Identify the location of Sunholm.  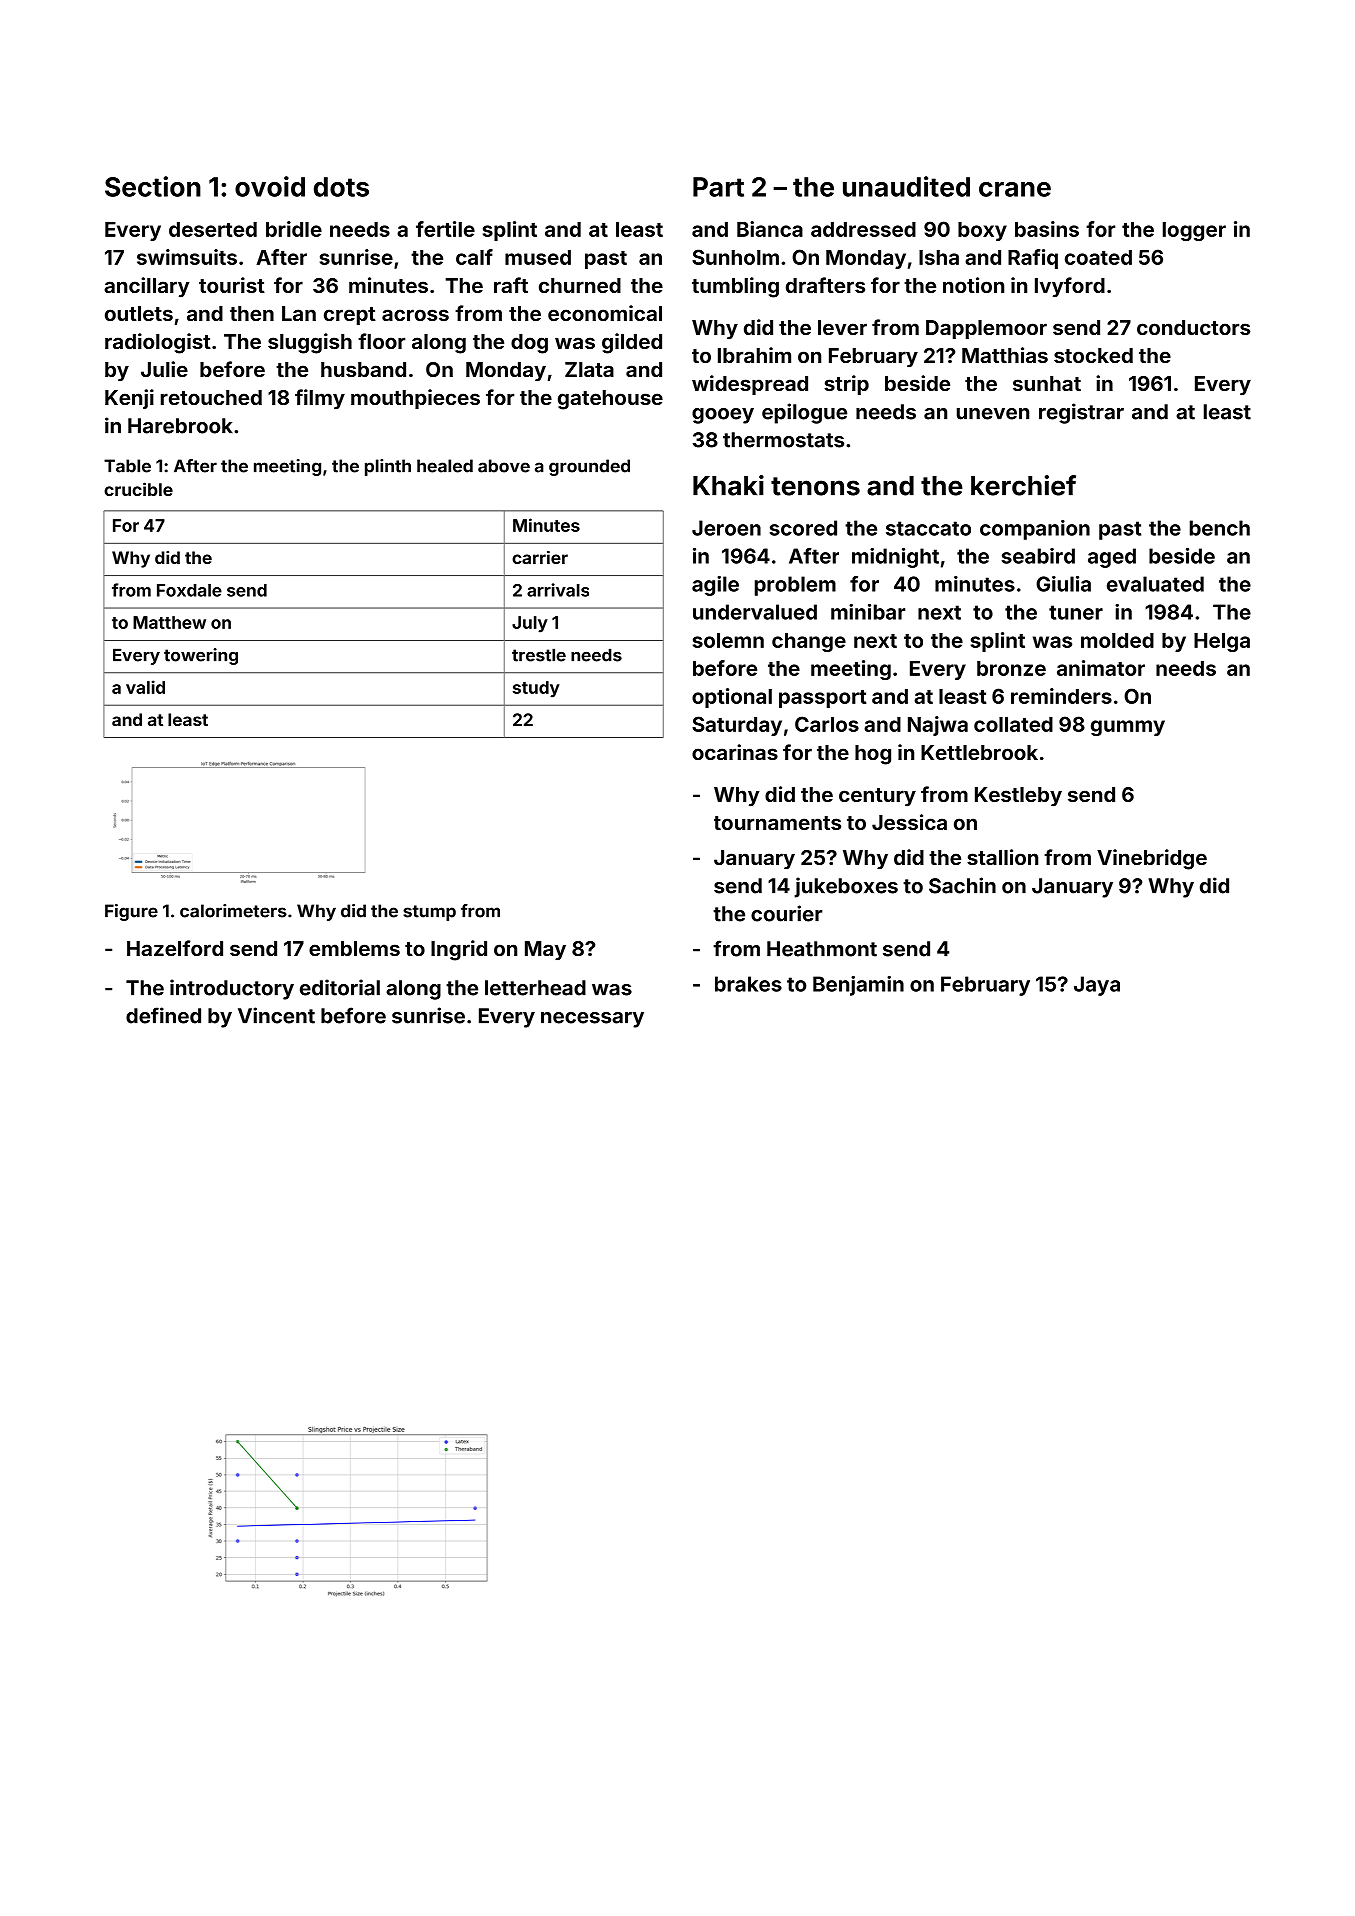
(735, 257).
